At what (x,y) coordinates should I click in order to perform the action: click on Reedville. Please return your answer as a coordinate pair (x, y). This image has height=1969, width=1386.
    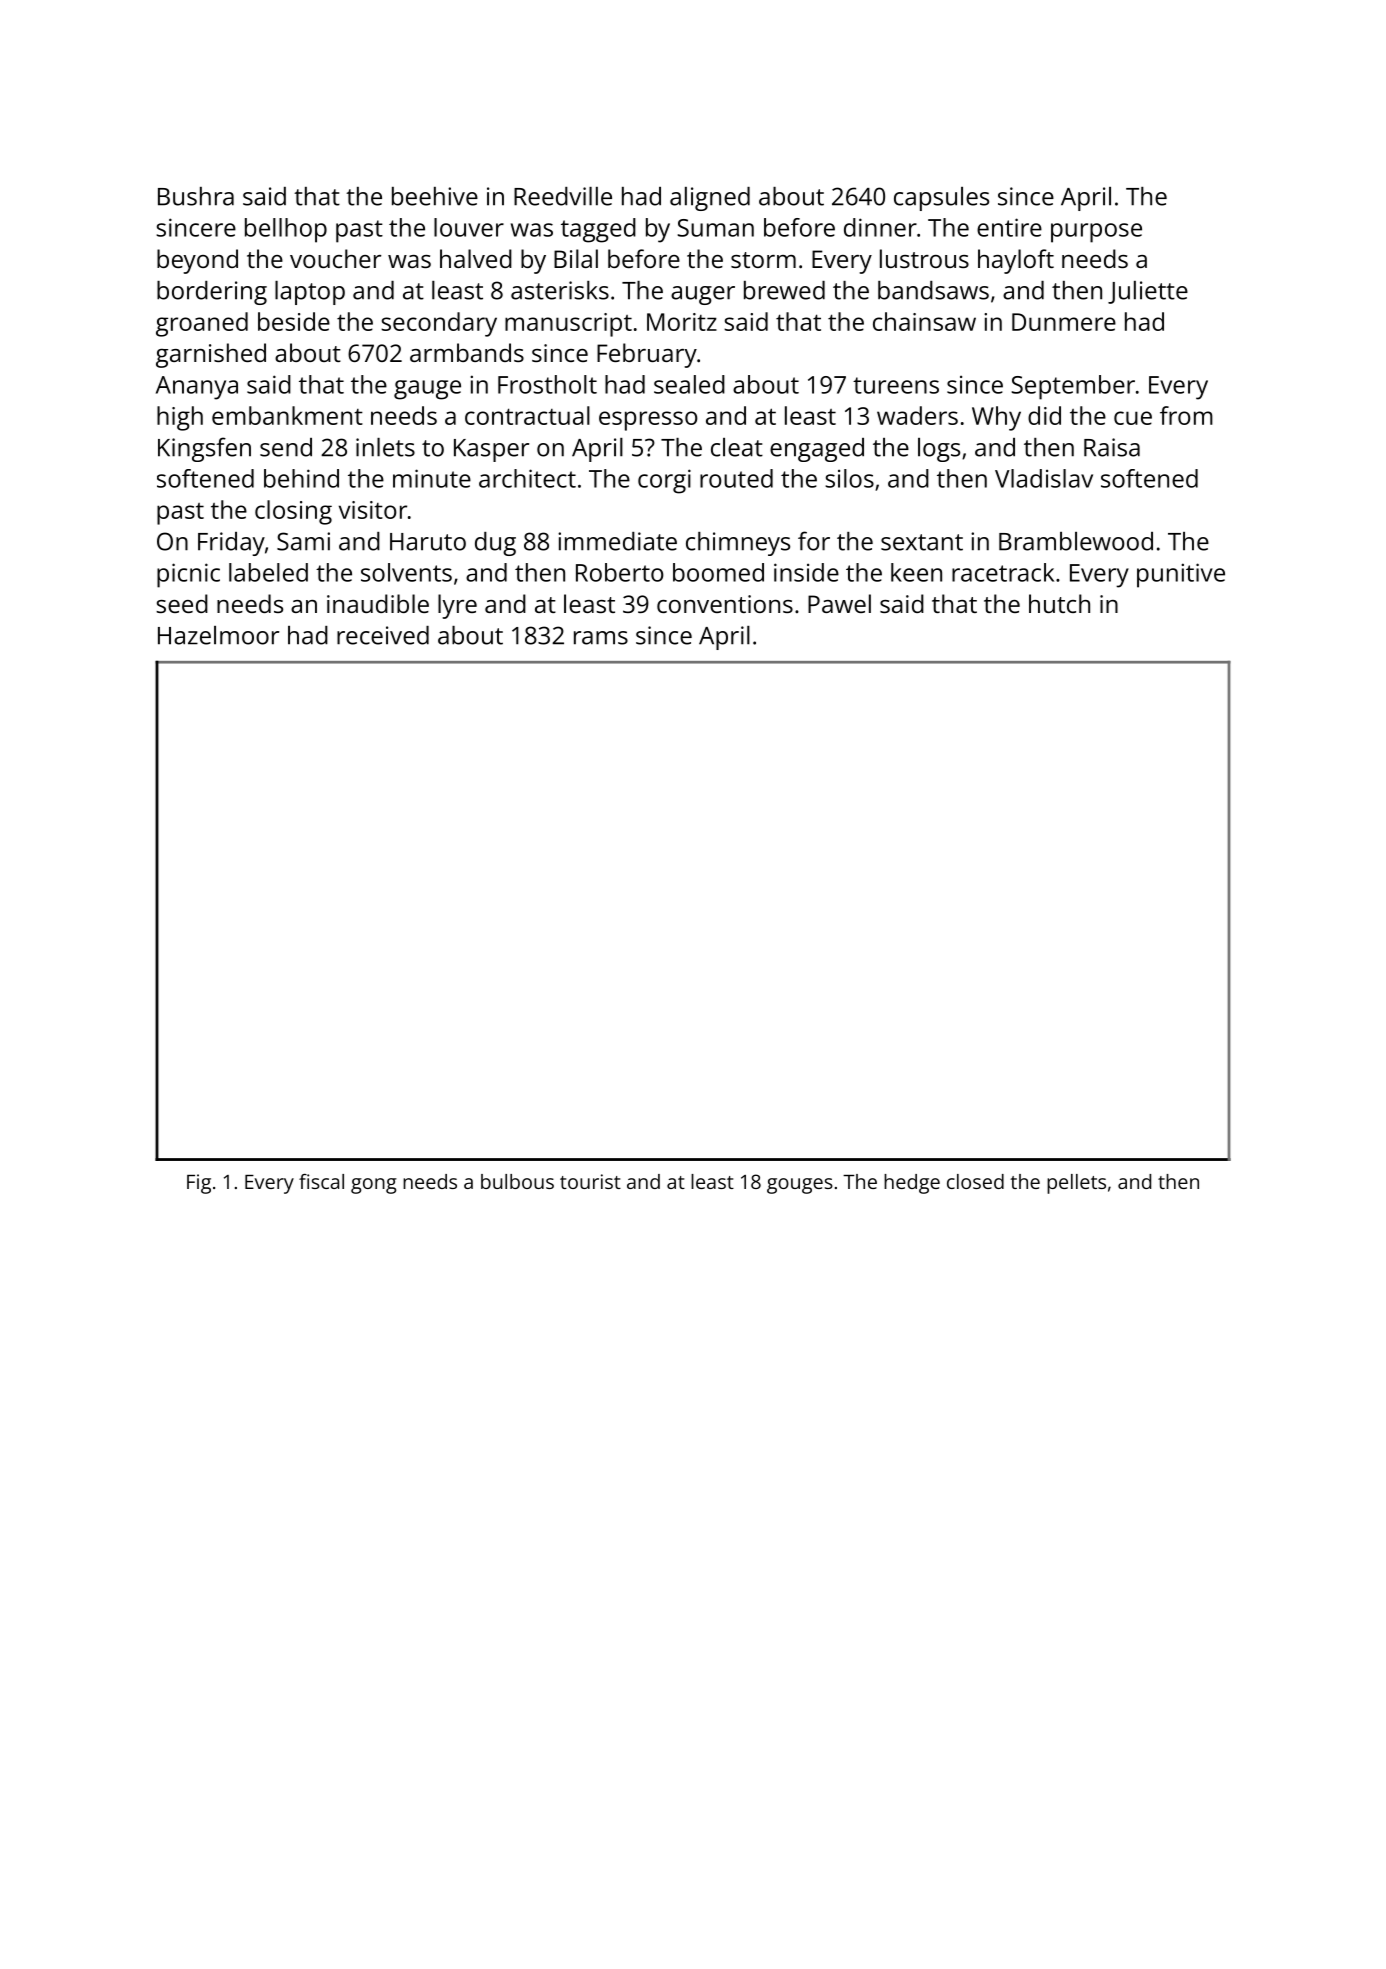
    Looking at the image, I should click on (563, 196).
